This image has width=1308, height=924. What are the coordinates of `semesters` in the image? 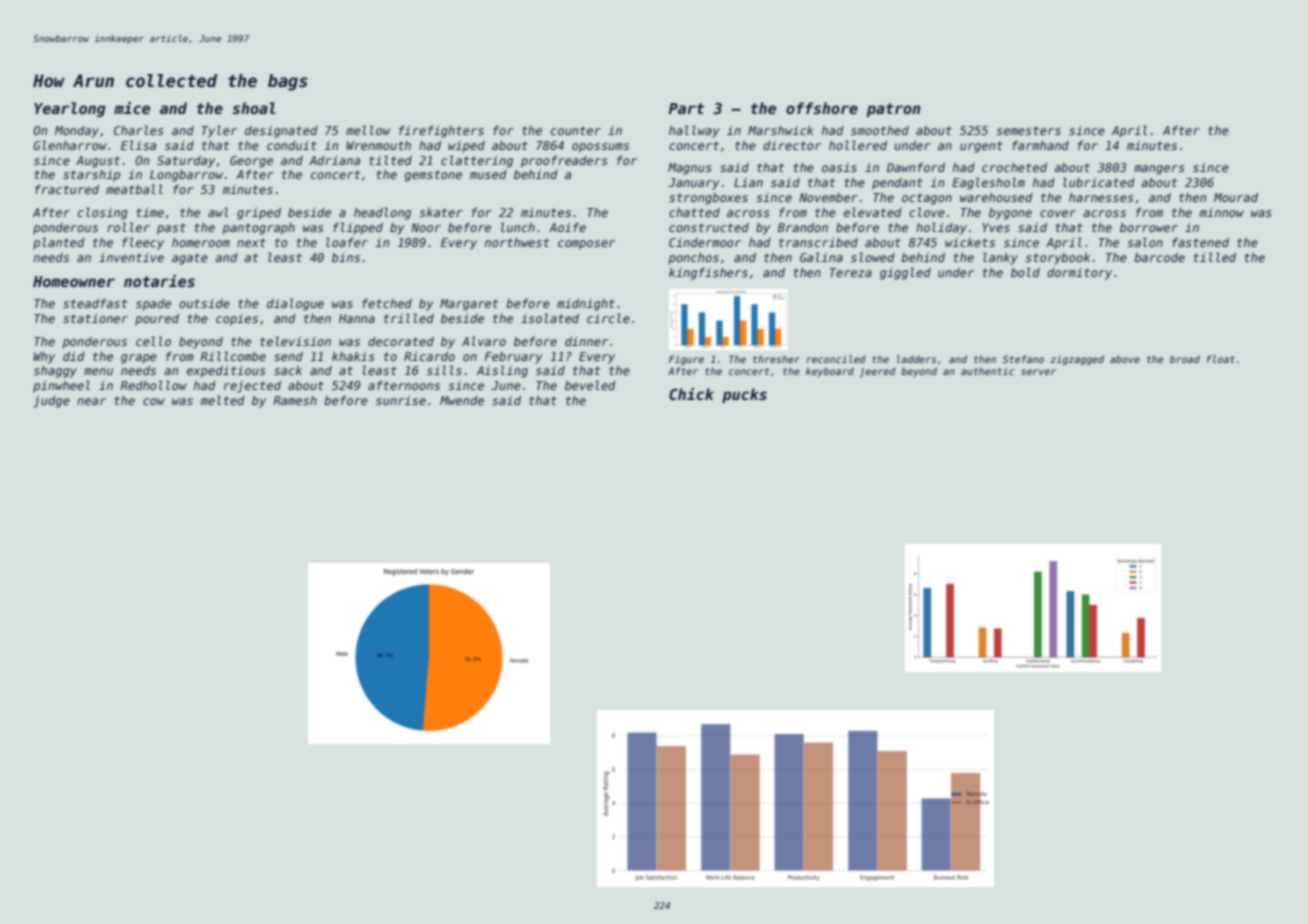 It's located at (1028, 130).
